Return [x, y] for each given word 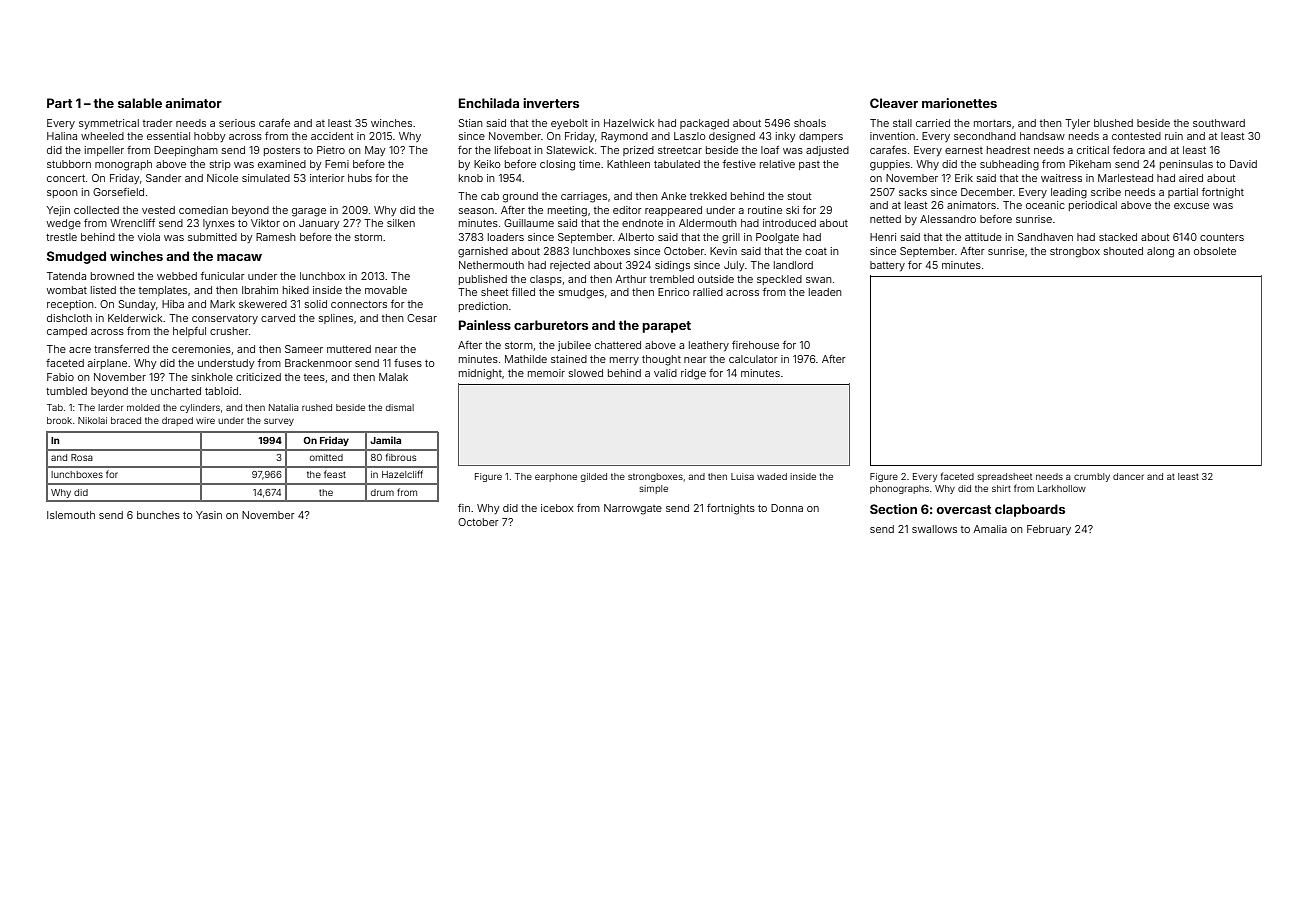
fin [464, 508]
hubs [360, 178]
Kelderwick [135, 318]
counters [1222, 237]
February [1049, 530]
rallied [708, 292]
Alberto [636, 237]
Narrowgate [633, 509]
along [1160, 252]
